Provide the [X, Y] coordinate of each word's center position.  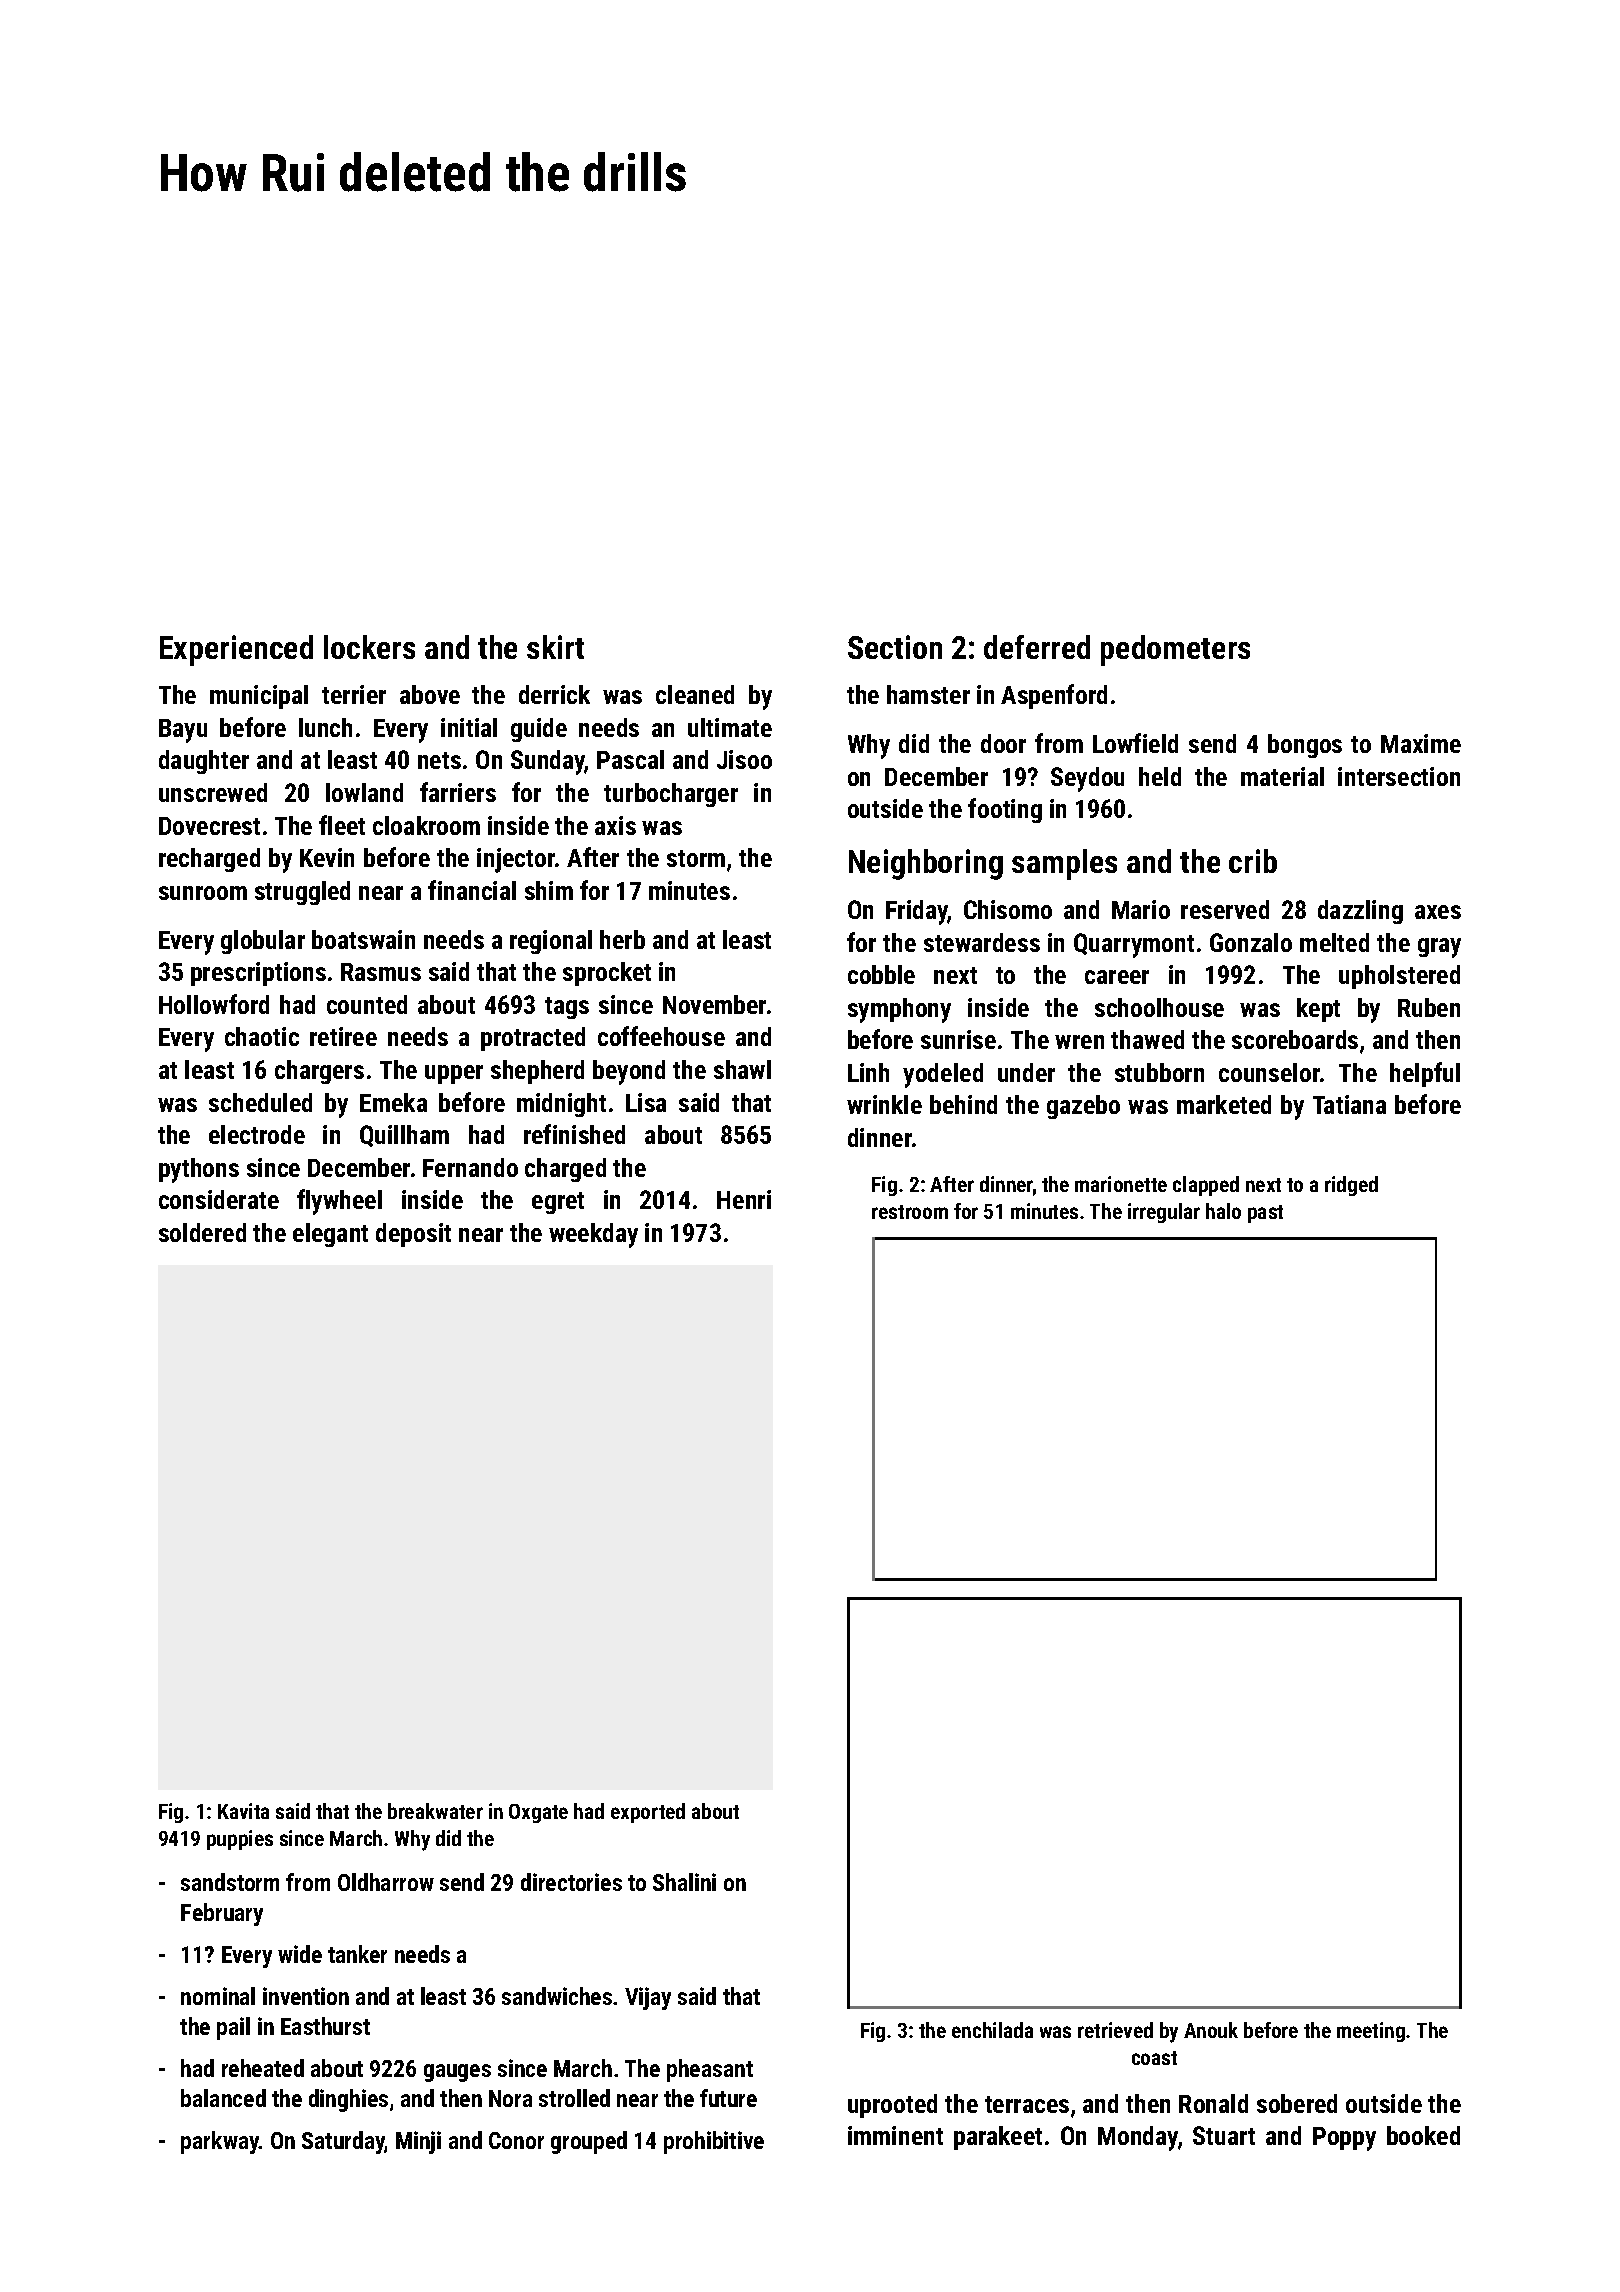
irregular [1164, 1213]
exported [648, 1813]
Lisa [646, 1102]
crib [1253, 861]
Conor [516, 2140]
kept [1318, 1010]
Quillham [404, 1136]
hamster [928, 694]
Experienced [236, 650]
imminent [895, 2135]
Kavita [243, 1811]
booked [1423, 2135]
